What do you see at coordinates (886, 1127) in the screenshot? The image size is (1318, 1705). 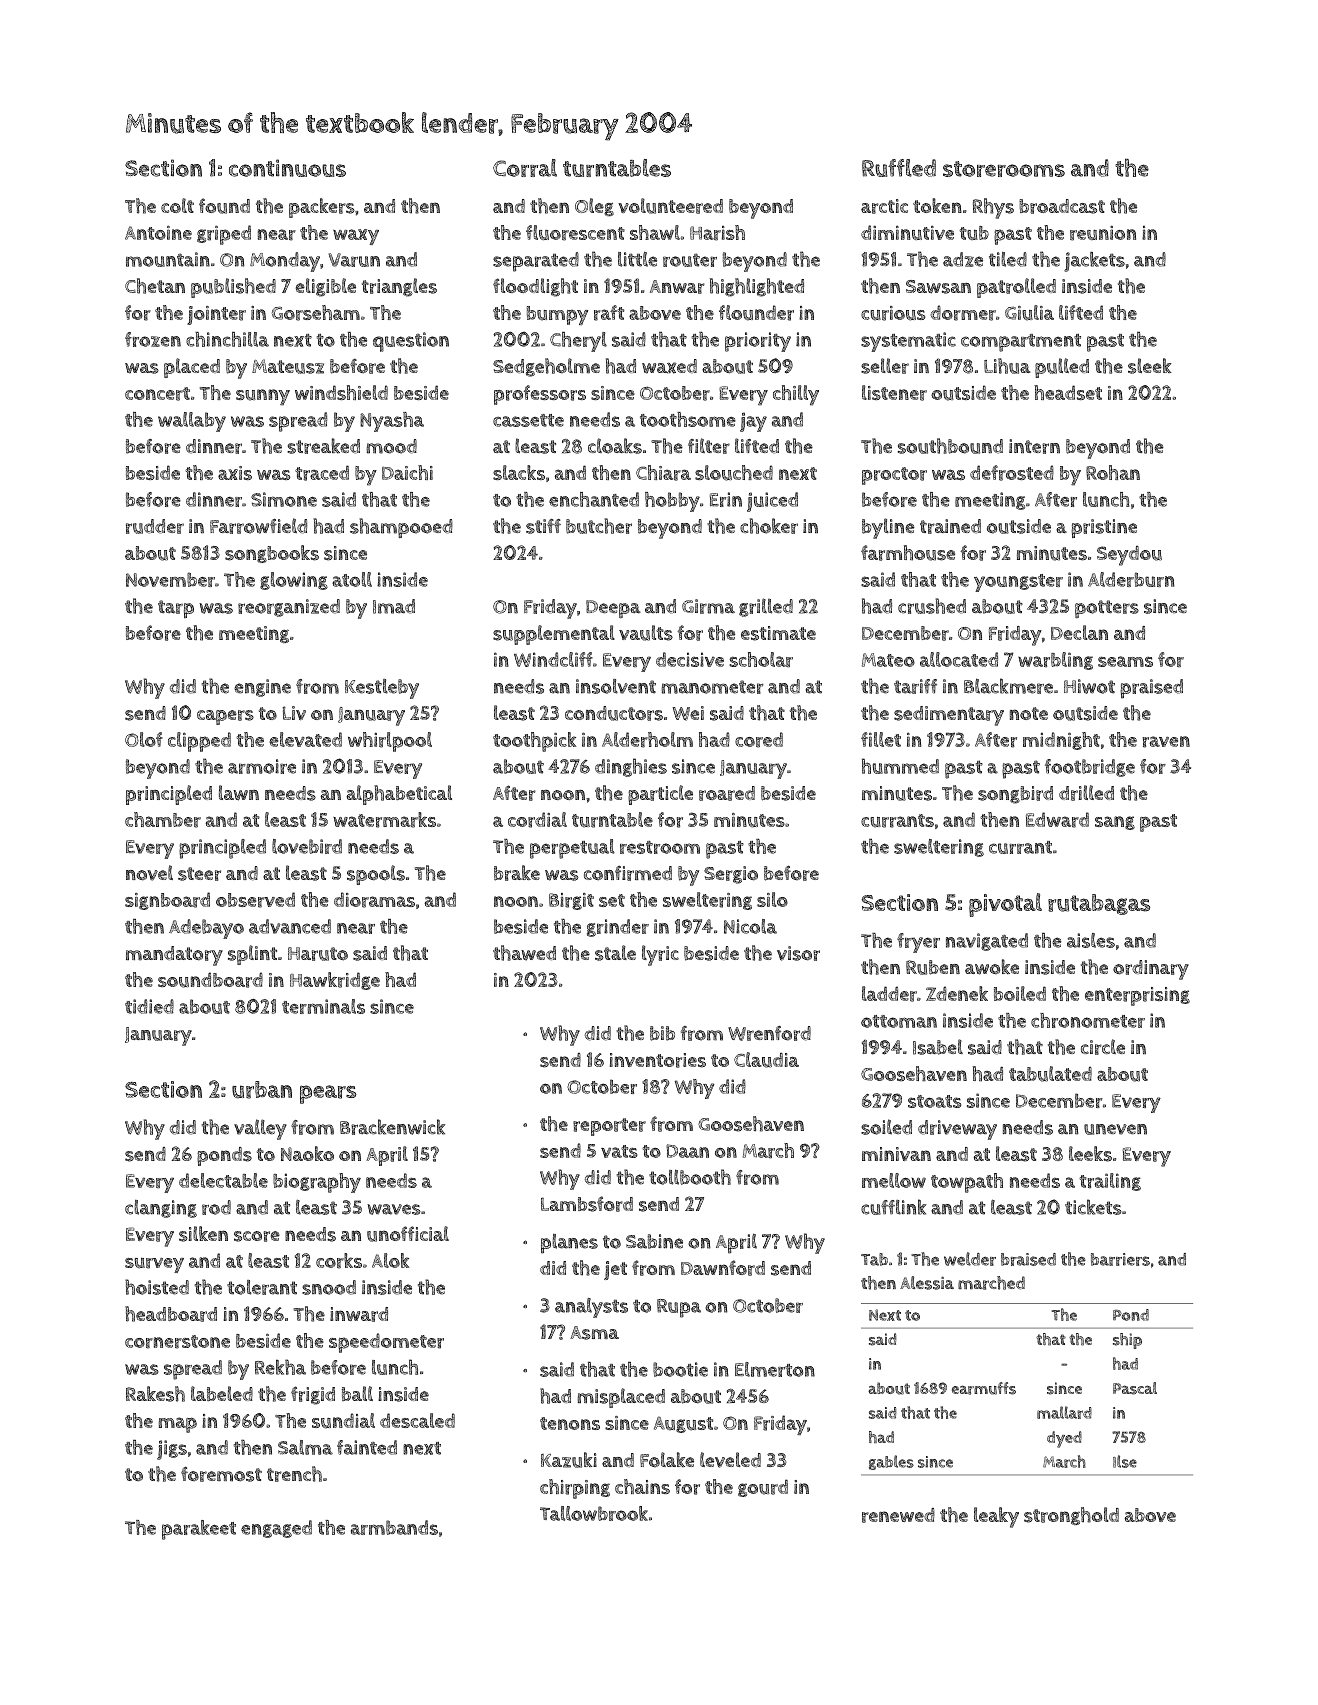 I see `soiled` at bounding box center [886, 1127].
